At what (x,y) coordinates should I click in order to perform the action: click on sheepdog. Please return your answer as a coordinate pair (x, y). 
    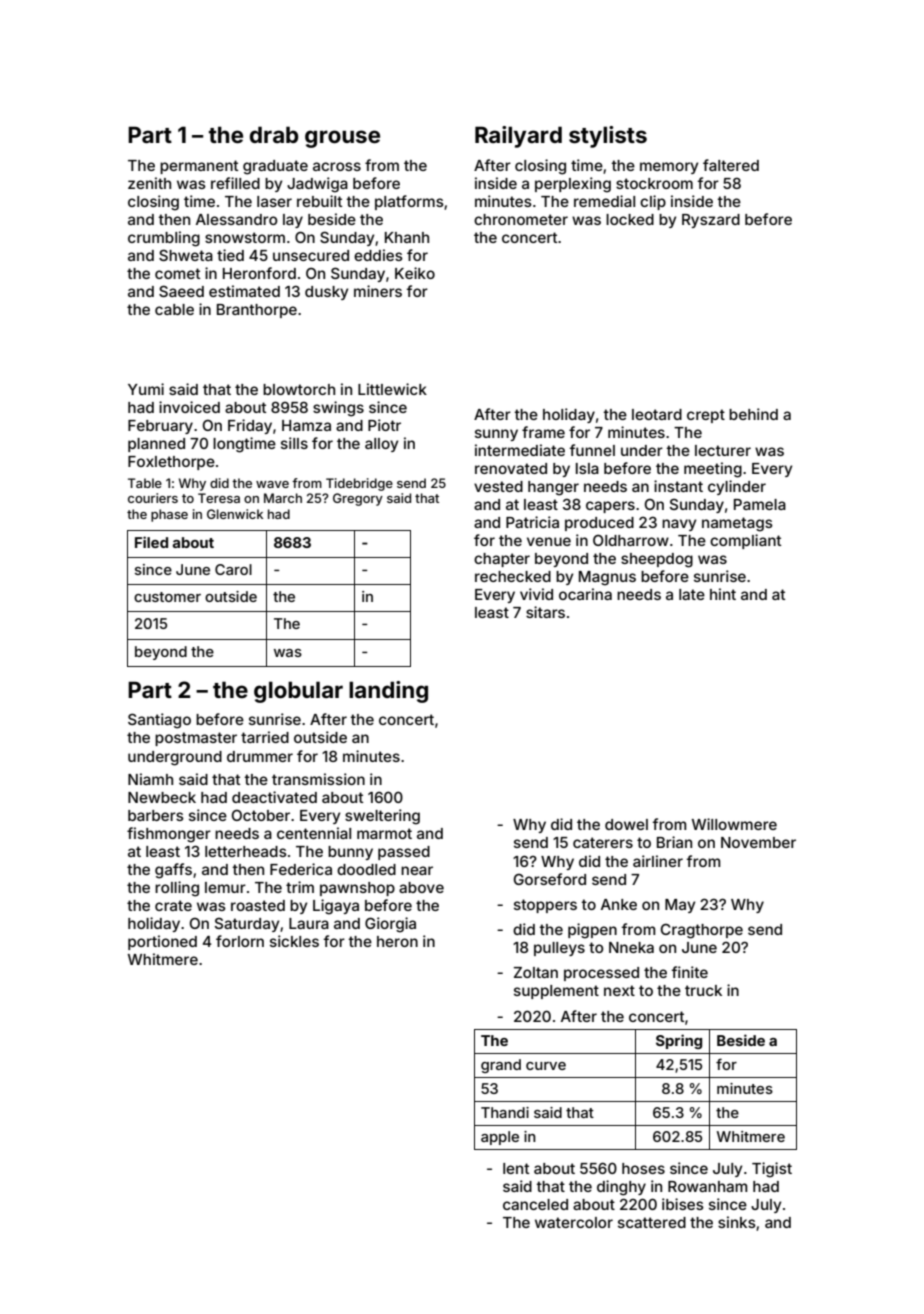
    Looking at the image, I should click on (657, 560).
